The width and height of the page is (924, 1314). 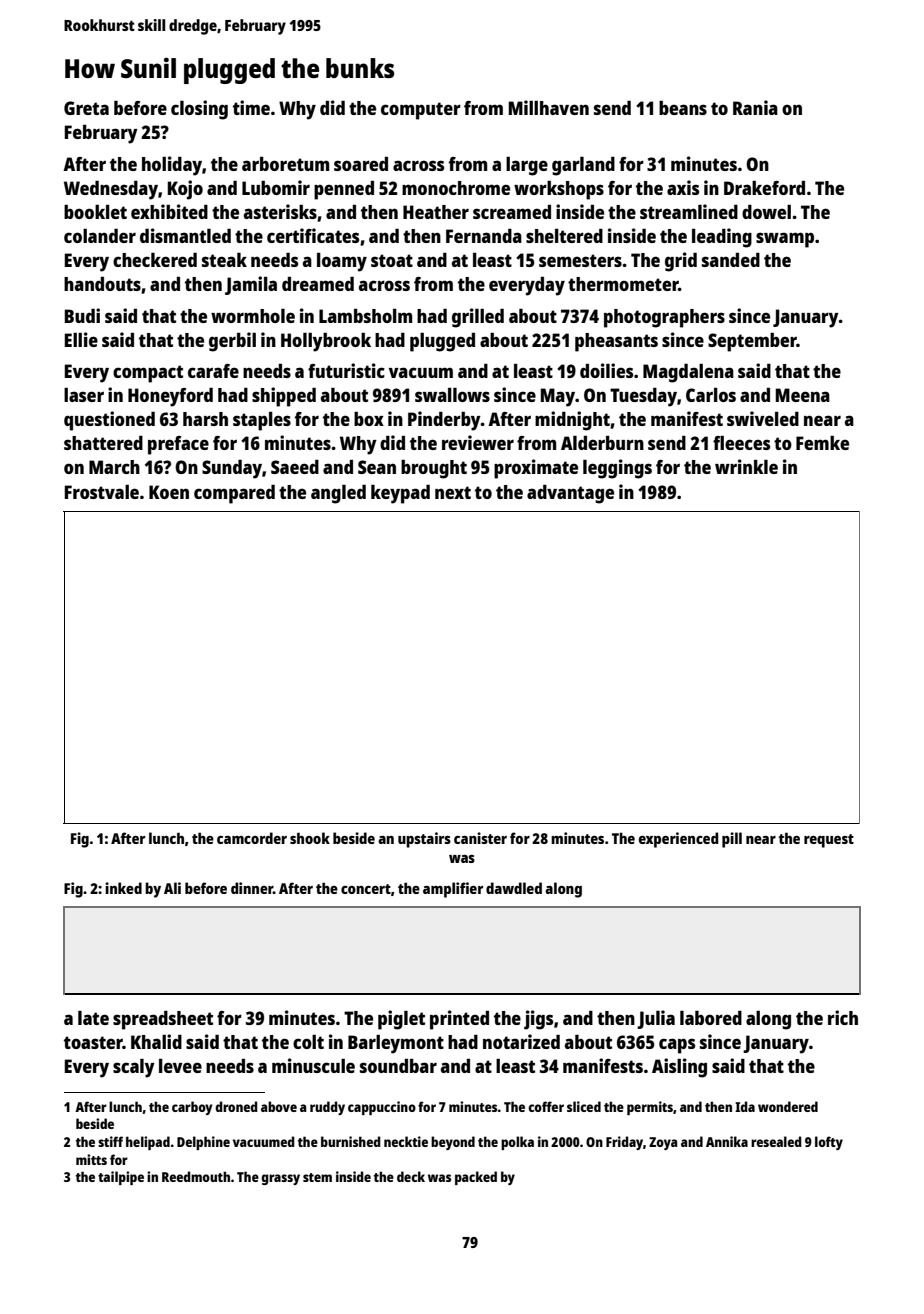 What do you see at coordinates (86, 108) in the page?
I see `Greta` at bounding box center [86, 108].
